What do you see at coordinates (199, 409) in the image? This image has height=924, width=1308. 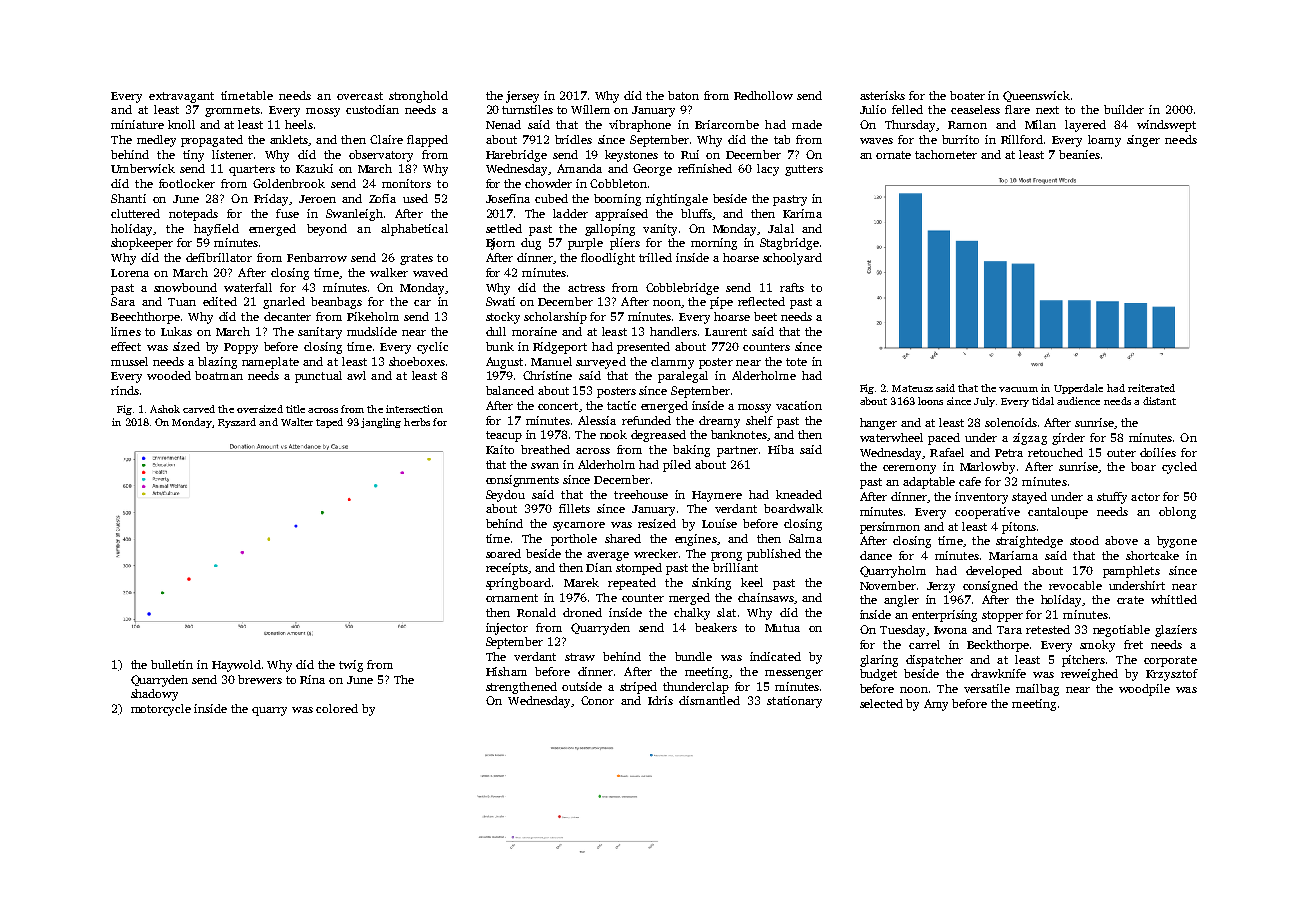 I see `carved` at bounding box center [199, 409].
